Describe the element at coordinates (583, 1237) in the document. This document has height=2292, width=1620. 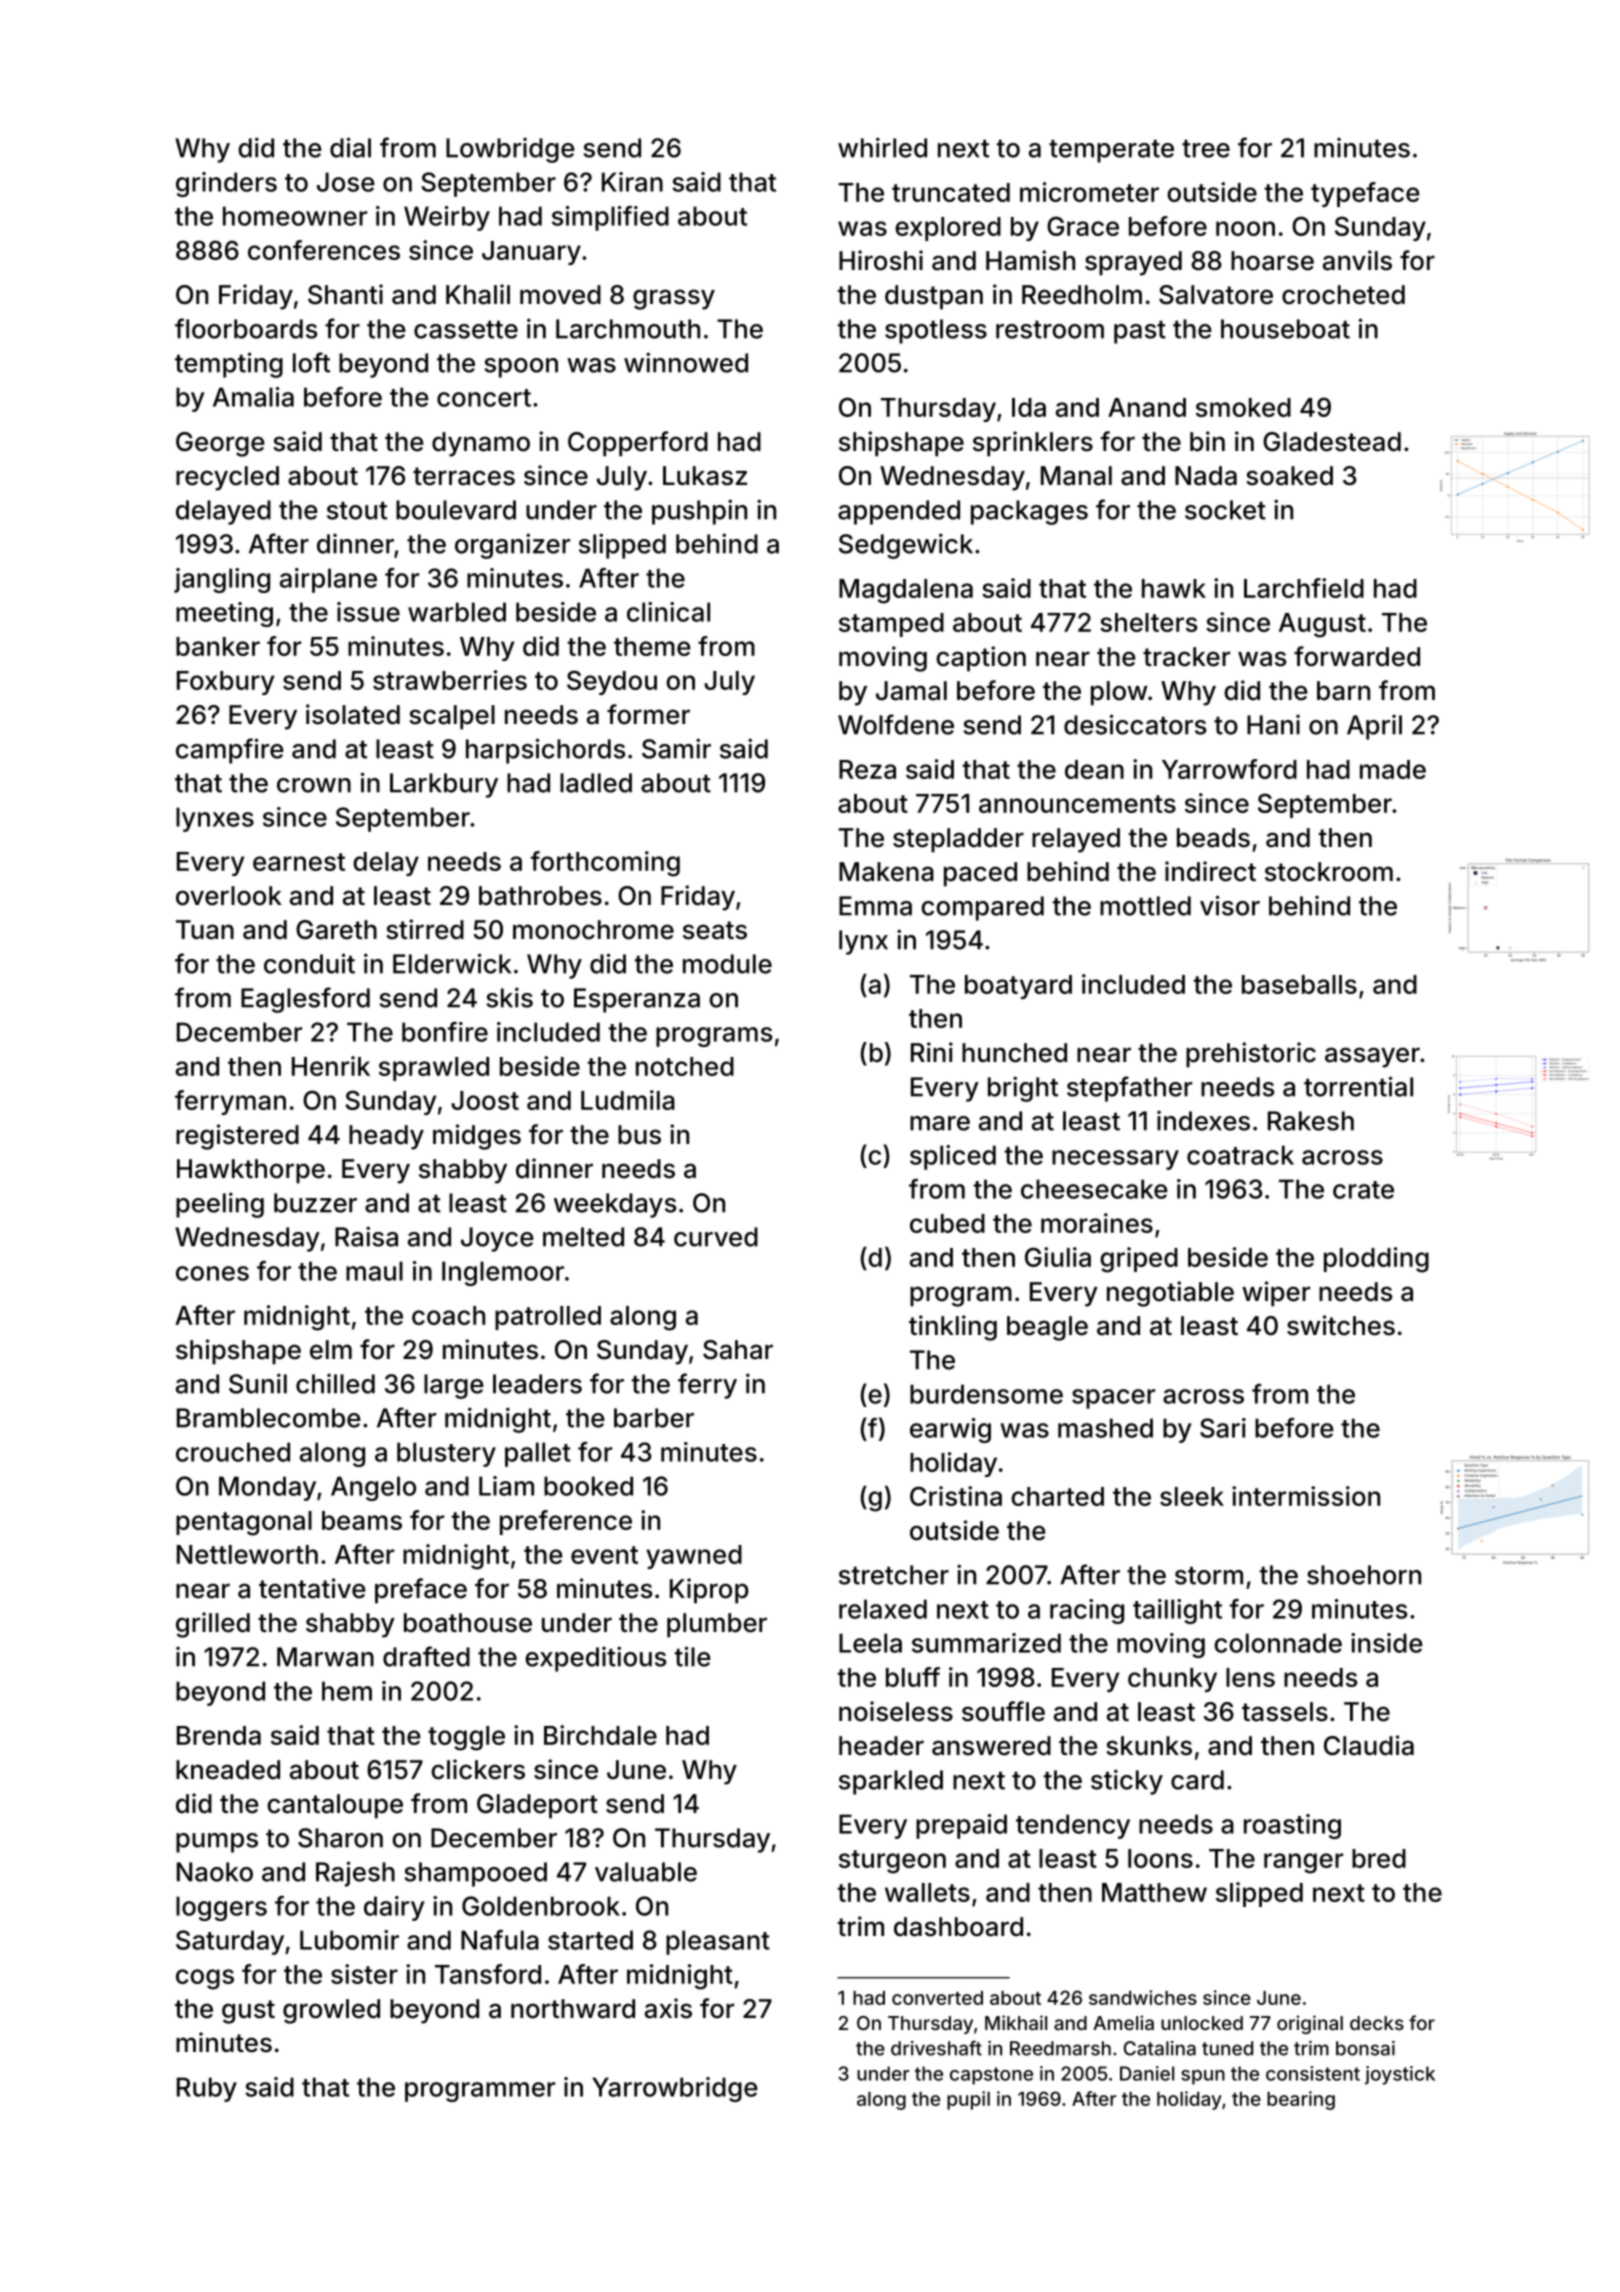
I see `melted` at that location.
